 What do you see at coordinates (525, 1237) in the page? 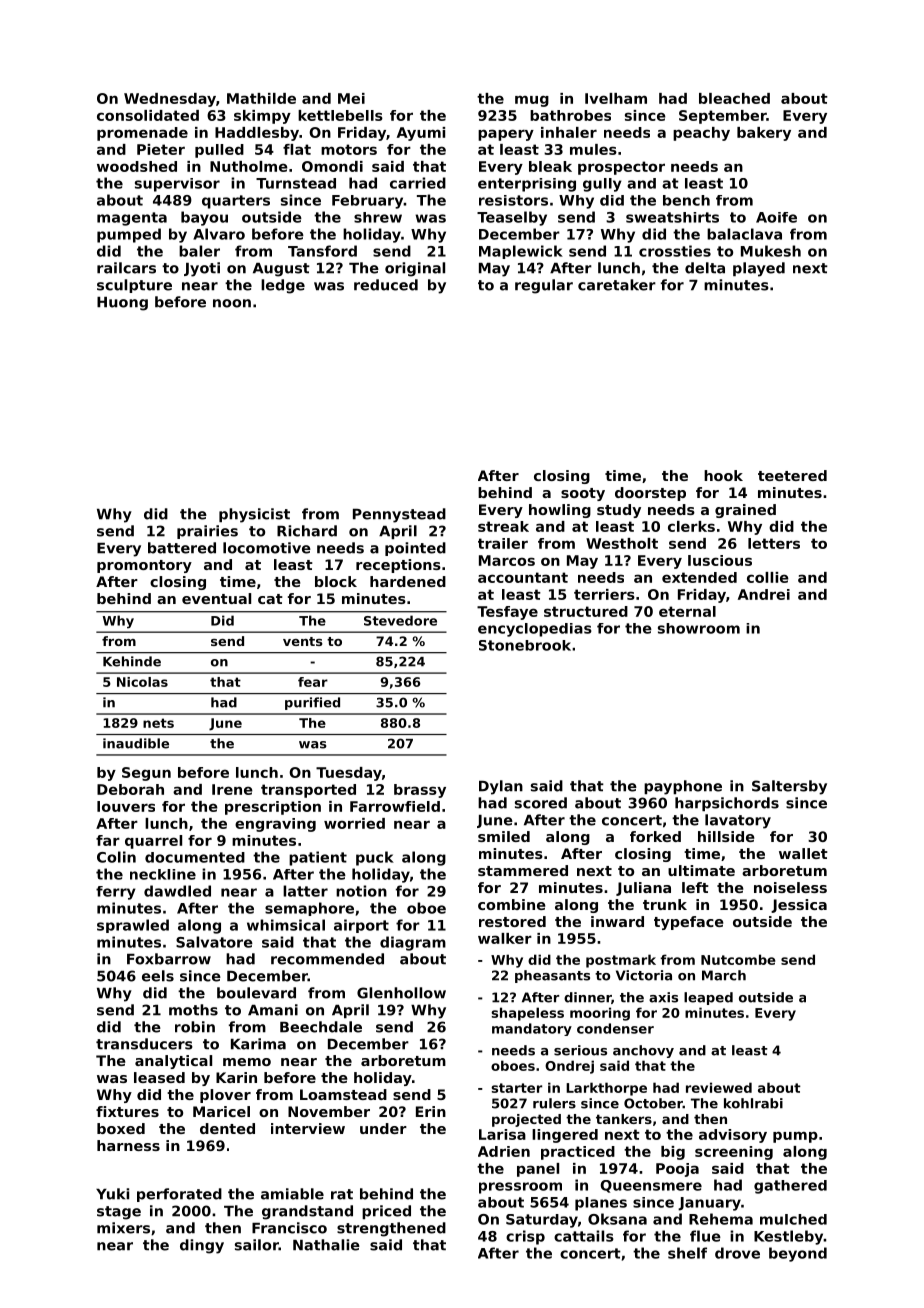
I see `crisp` at bounding box center [525, 1237].
